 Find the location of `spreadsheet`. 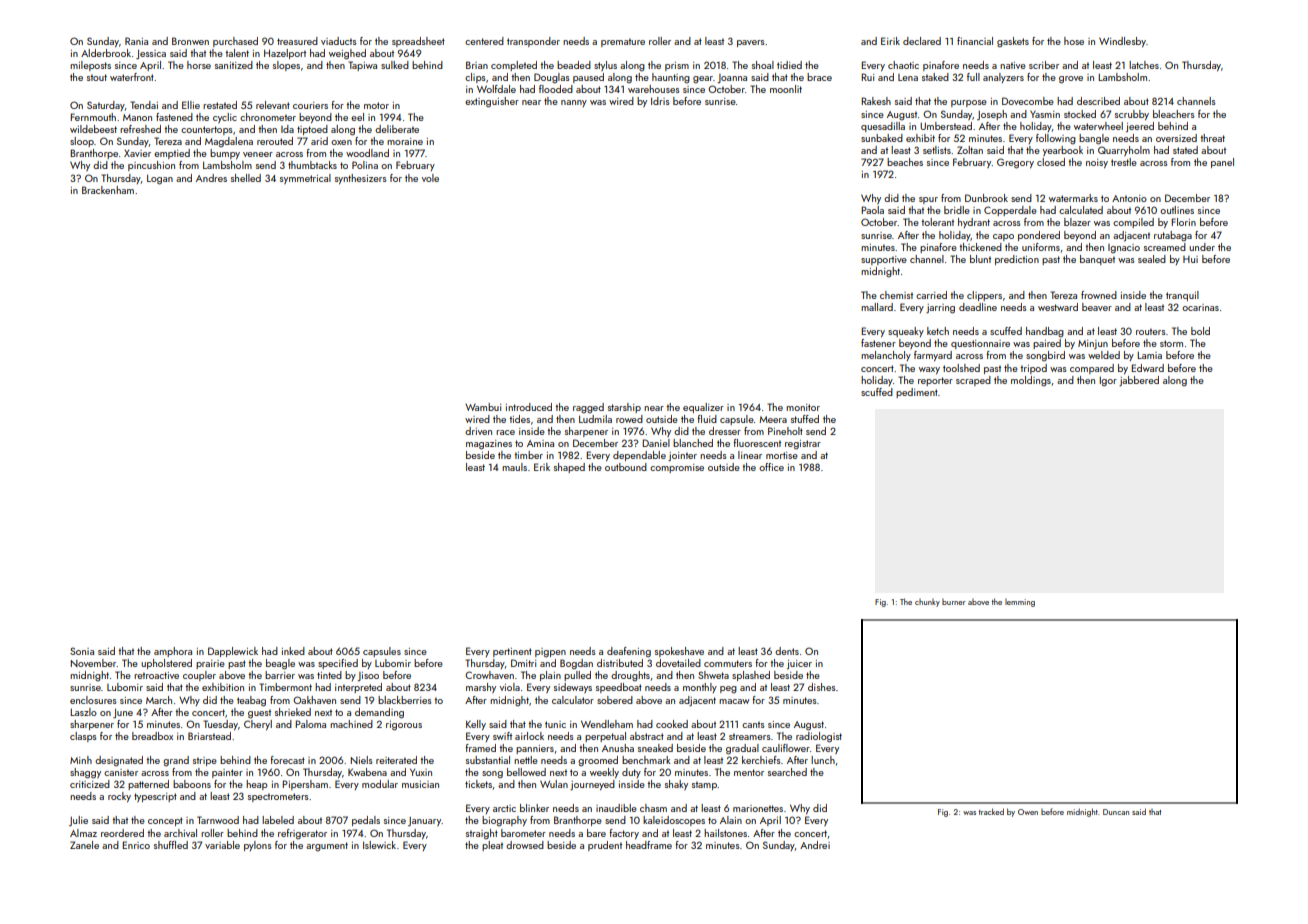

spreadsheet is located at coordinates (418, 42).
